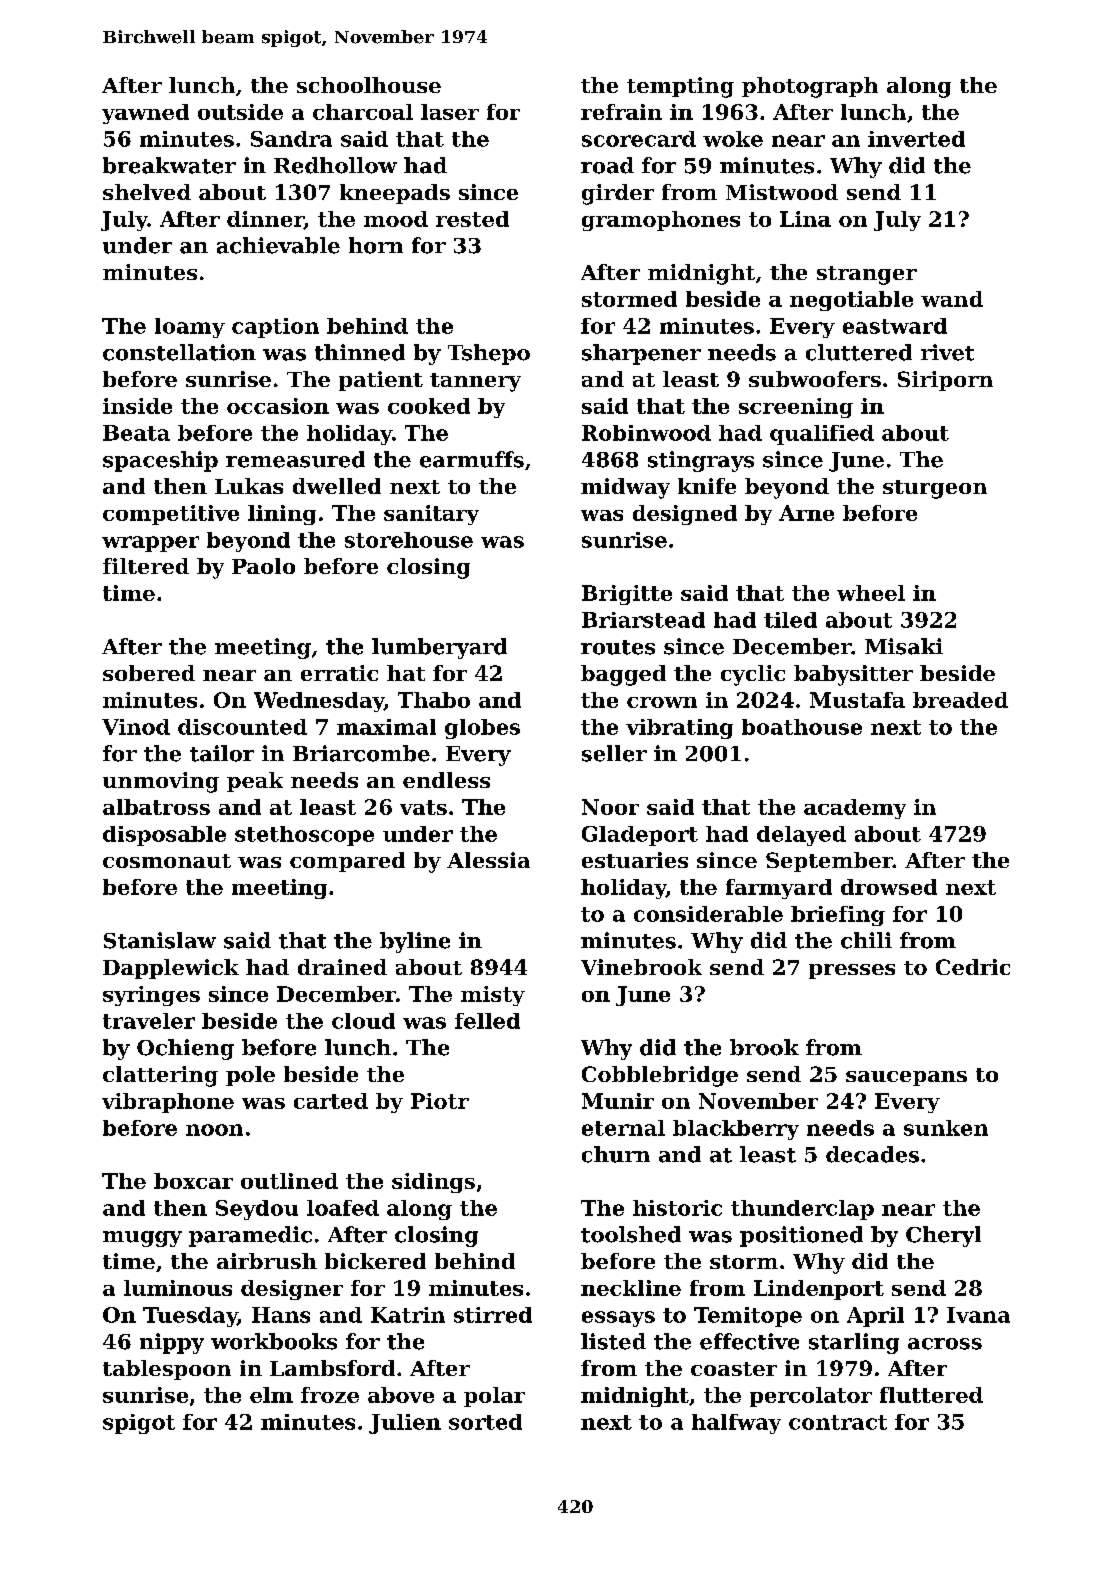 This screenshot has height=1575, width=1114. Describe the element at coordinates (167, 861) in the screenshot. I see `cosmonaut` at that location.
